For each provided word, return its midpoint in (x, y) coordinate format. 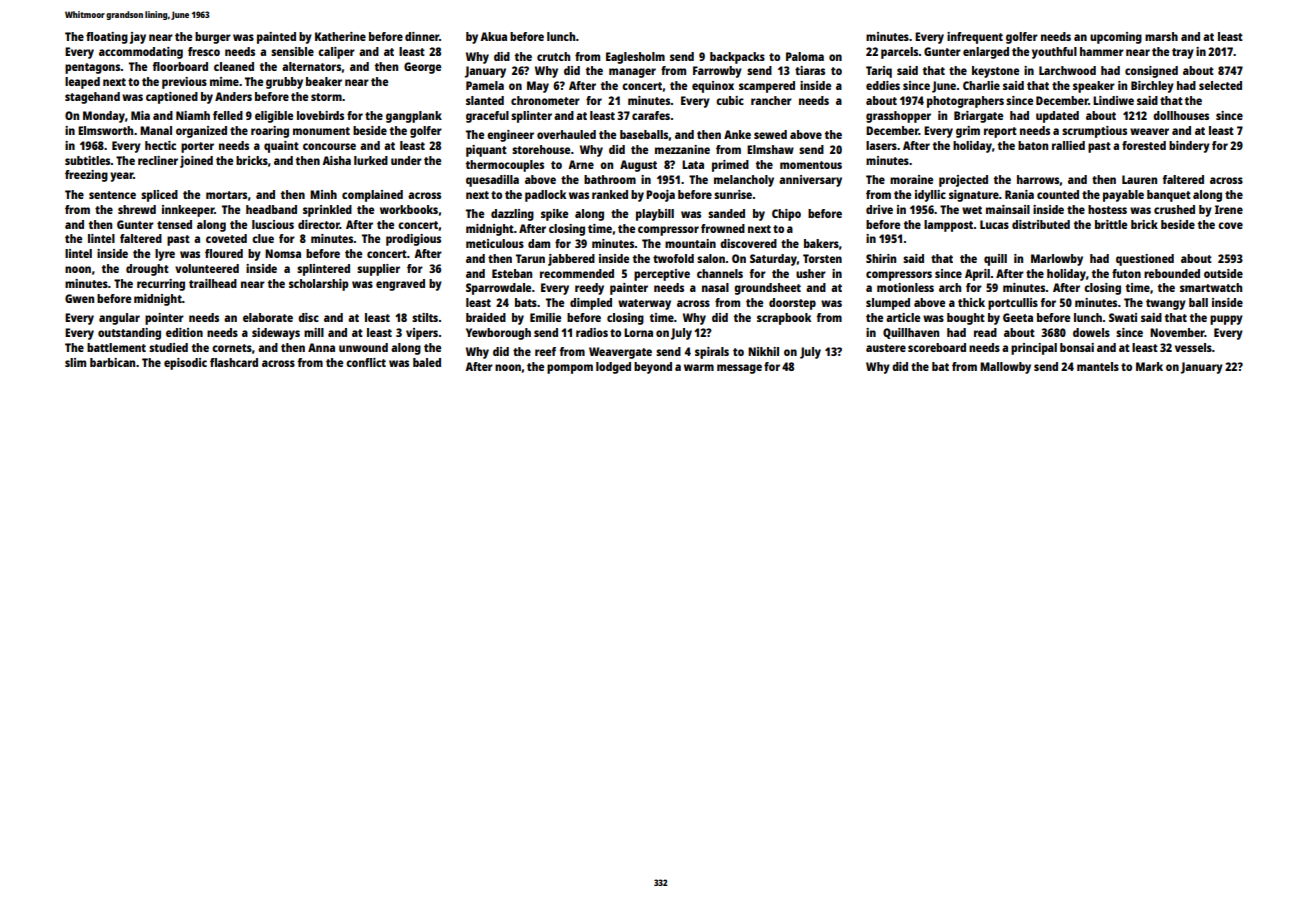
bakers (821, 243)
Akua (493, 36)
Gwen (79, 298)
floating (107, 38)
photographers (965, 102)
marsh (1161, 36)
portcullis (1013, 304)
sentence (112, 195)
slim (75, 362)
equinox (713, 87)
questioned (1145, 260)
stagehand (92, 98)
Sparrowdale (498, 289)
